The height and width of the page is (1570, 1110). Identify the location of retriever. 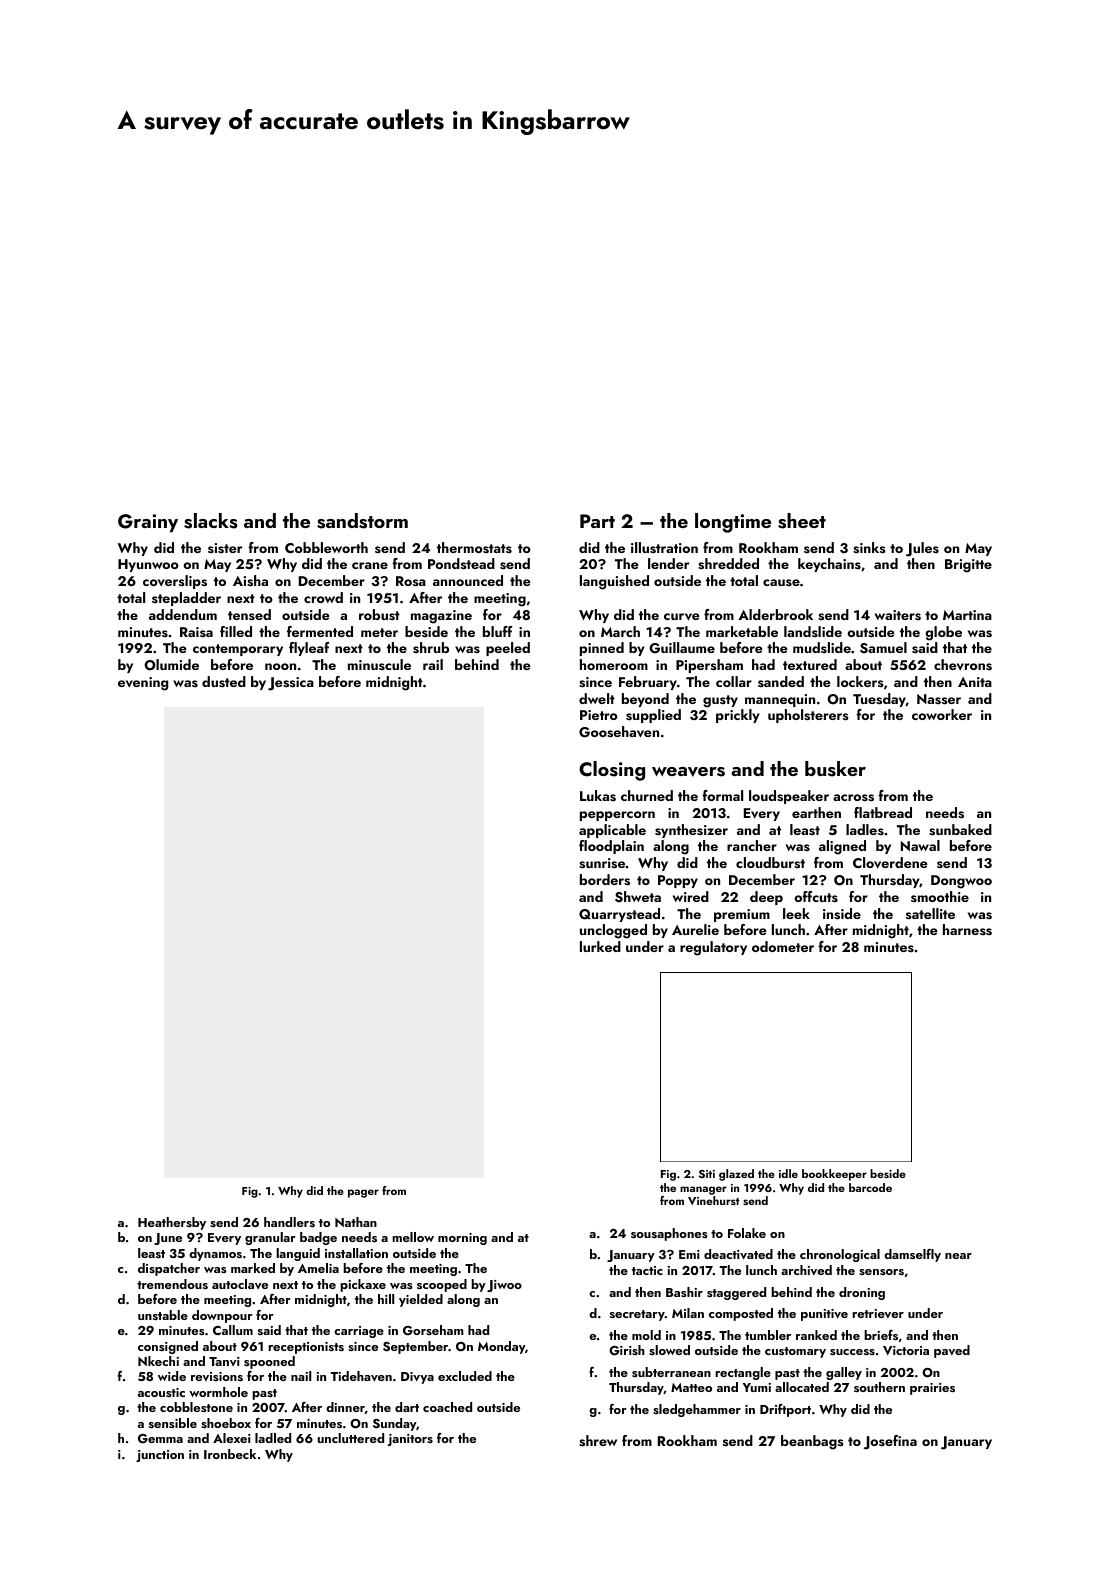
(878, 1313).
